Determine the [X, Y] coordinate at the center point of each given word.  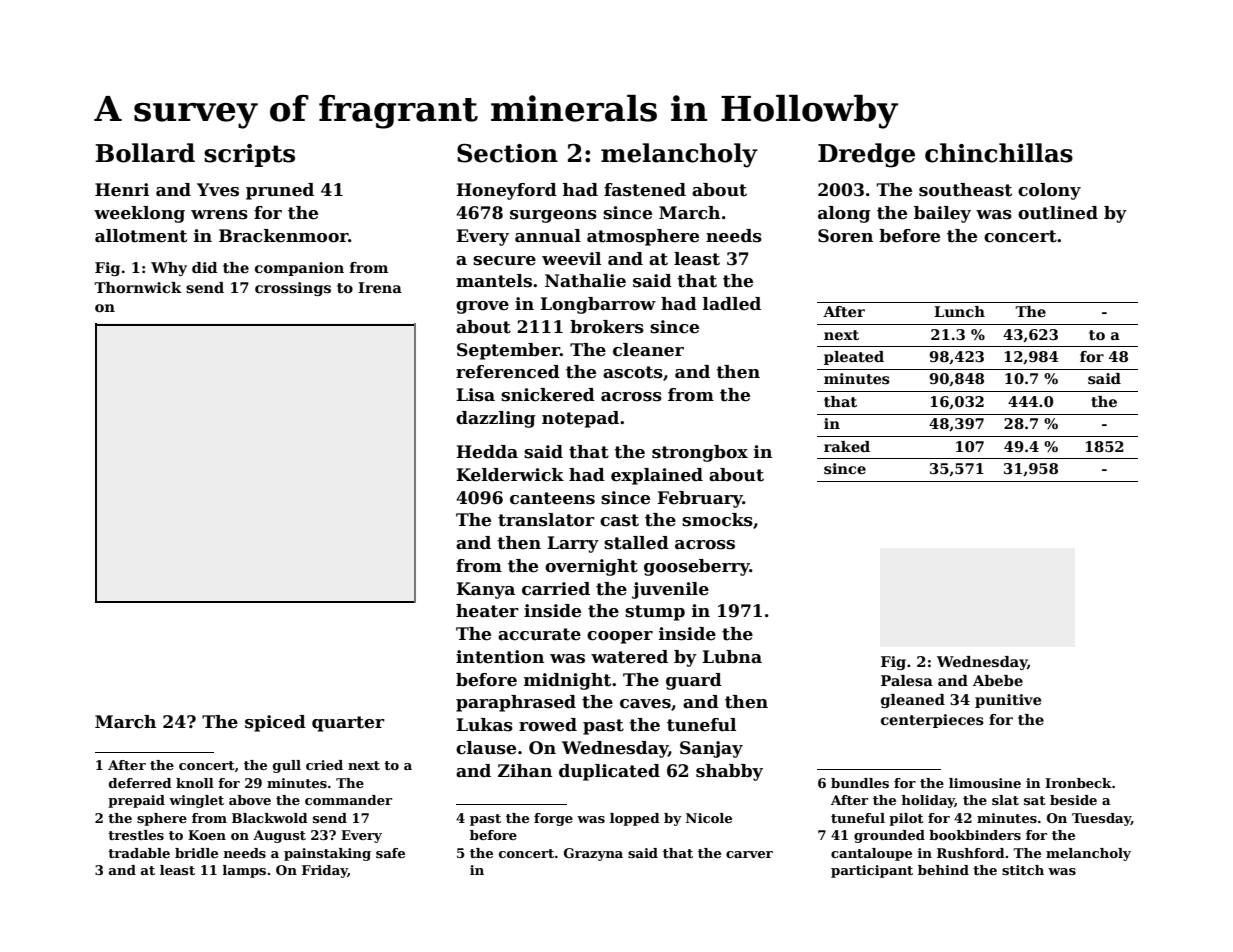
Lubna [732, 657]
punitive [1008, 701]
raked [847, 446]
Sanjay [711, 749]
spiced [275, 723]
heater [487, 611]
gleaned [913, 701]
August [279, 836]
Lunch [959, 311]
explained [657, 476]
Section [507, 153]
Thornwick [138, 287]
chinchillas [999, 153]
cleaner [648, 350]
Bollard [145, 153]
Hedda [487, 452]
